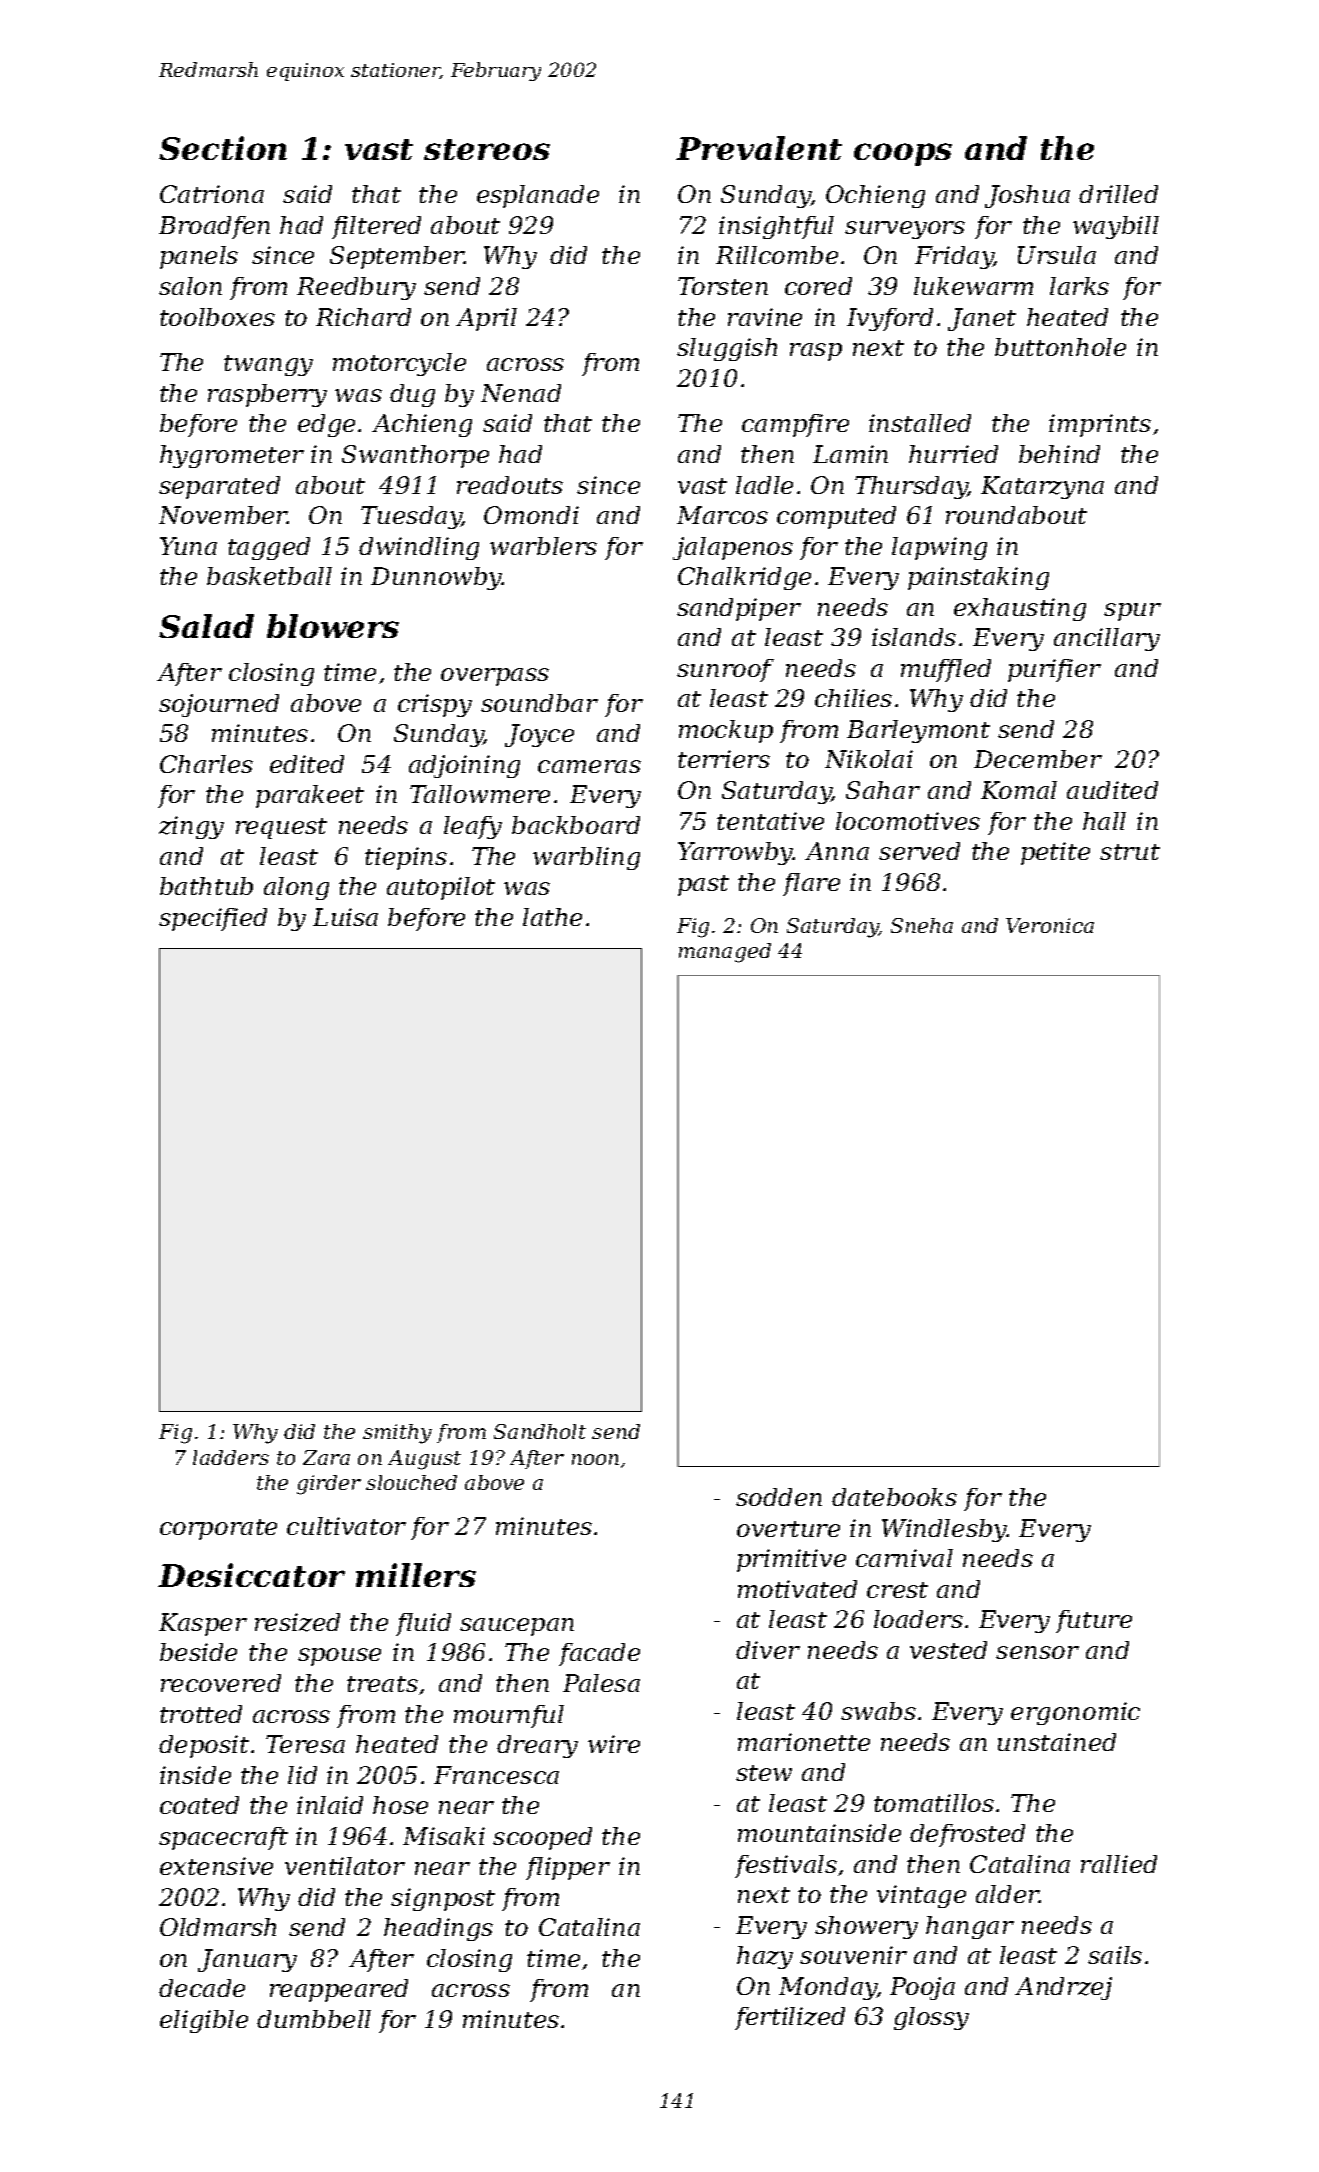  What do you see at coordinates (1027, 196) in the screenshot?
I see `Joshua` at bounding box center [1027, 196].
